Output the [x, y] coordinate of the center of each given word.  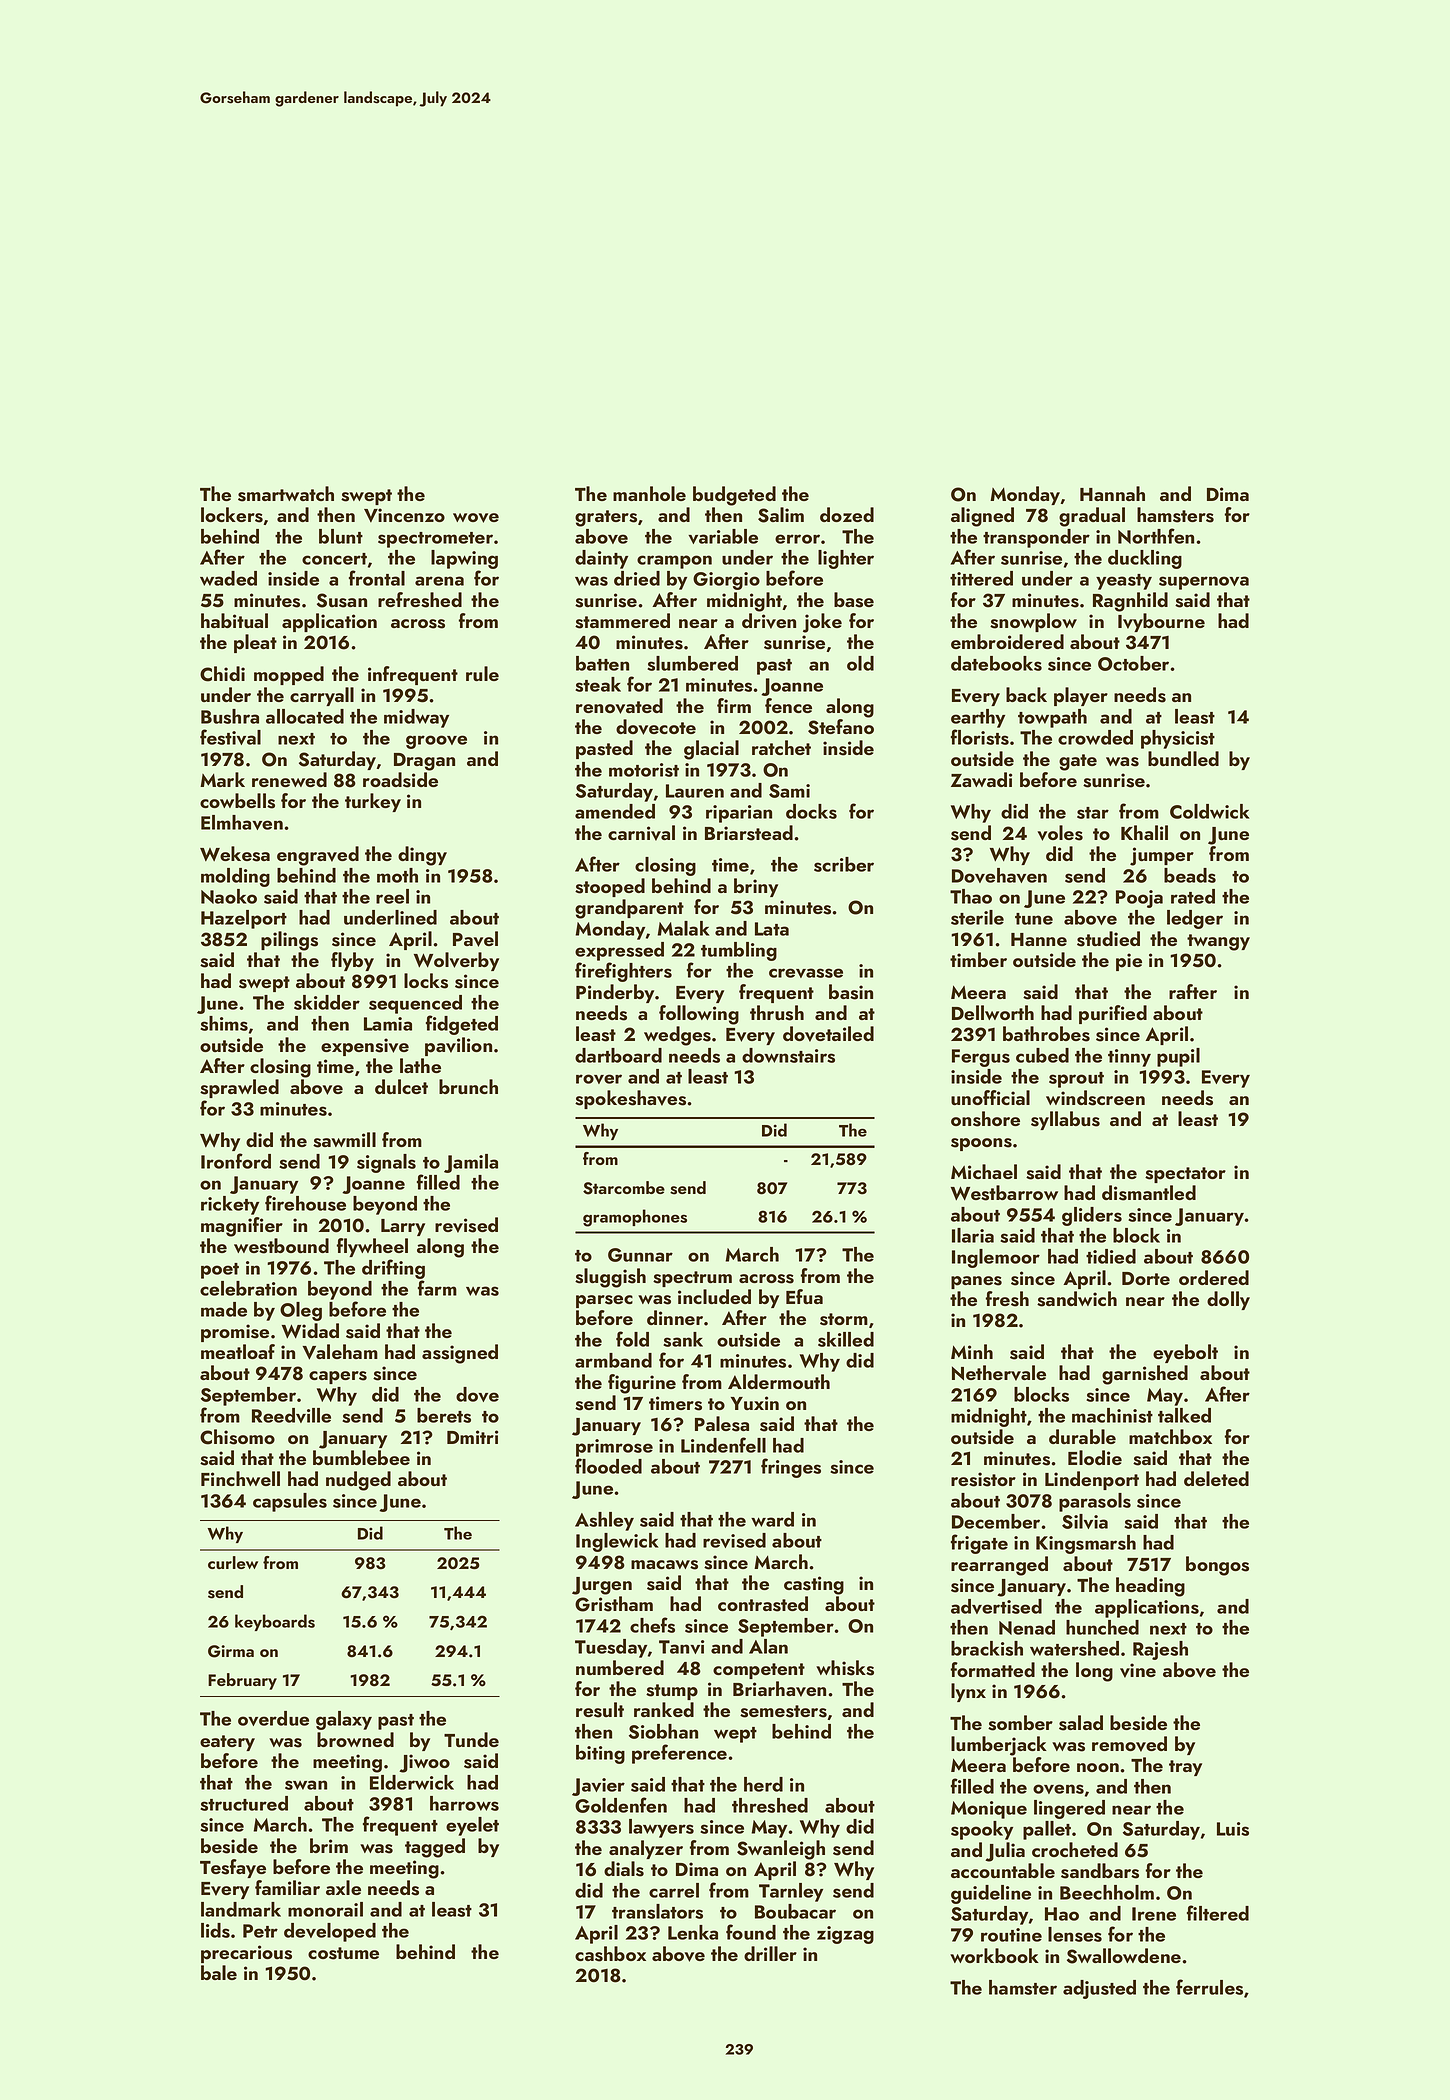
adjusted [1099, 1989]
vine [1138, 1670]
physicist [1178, 739]
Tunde [471, 1739]
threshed [770, 1805]
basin [851, 992]
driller [770, 1953]
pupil [1178, 1057]
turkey [373, 802]
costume [343, 1953]
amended [615, 811]
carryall [322, 696]
